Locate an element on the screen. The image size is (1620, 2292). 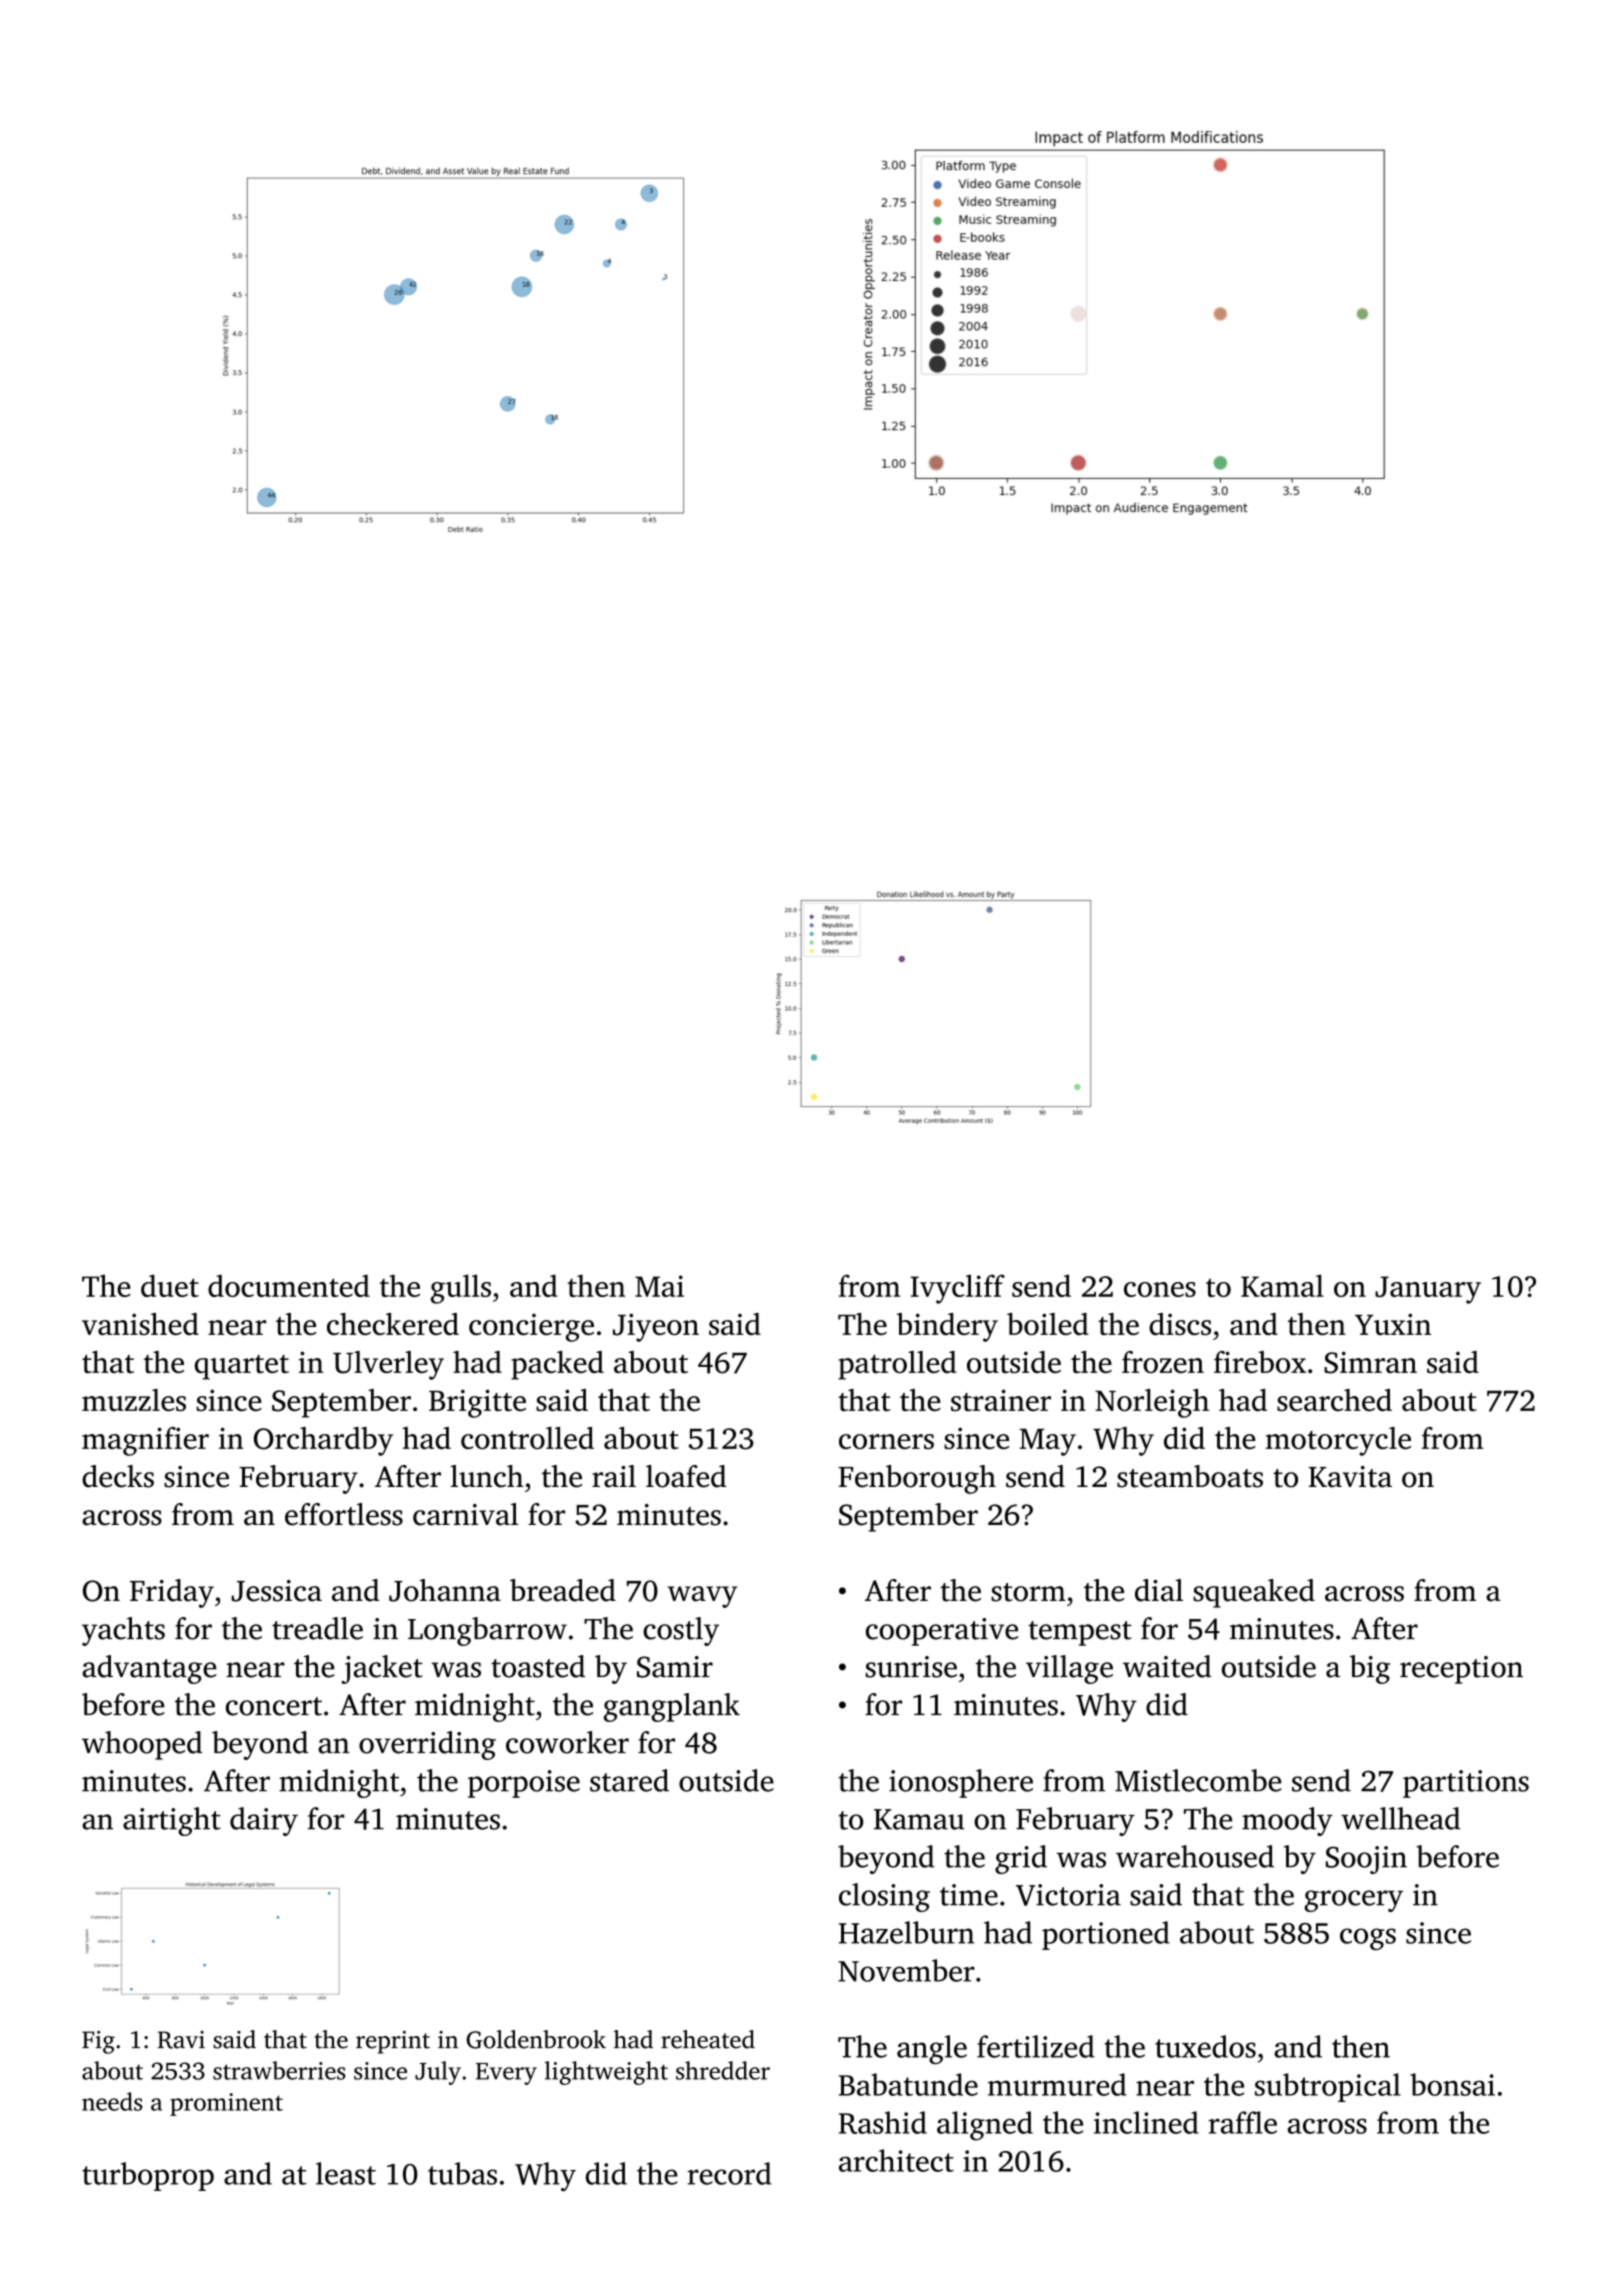
strawberries is located at coordinates (279, 2070).
